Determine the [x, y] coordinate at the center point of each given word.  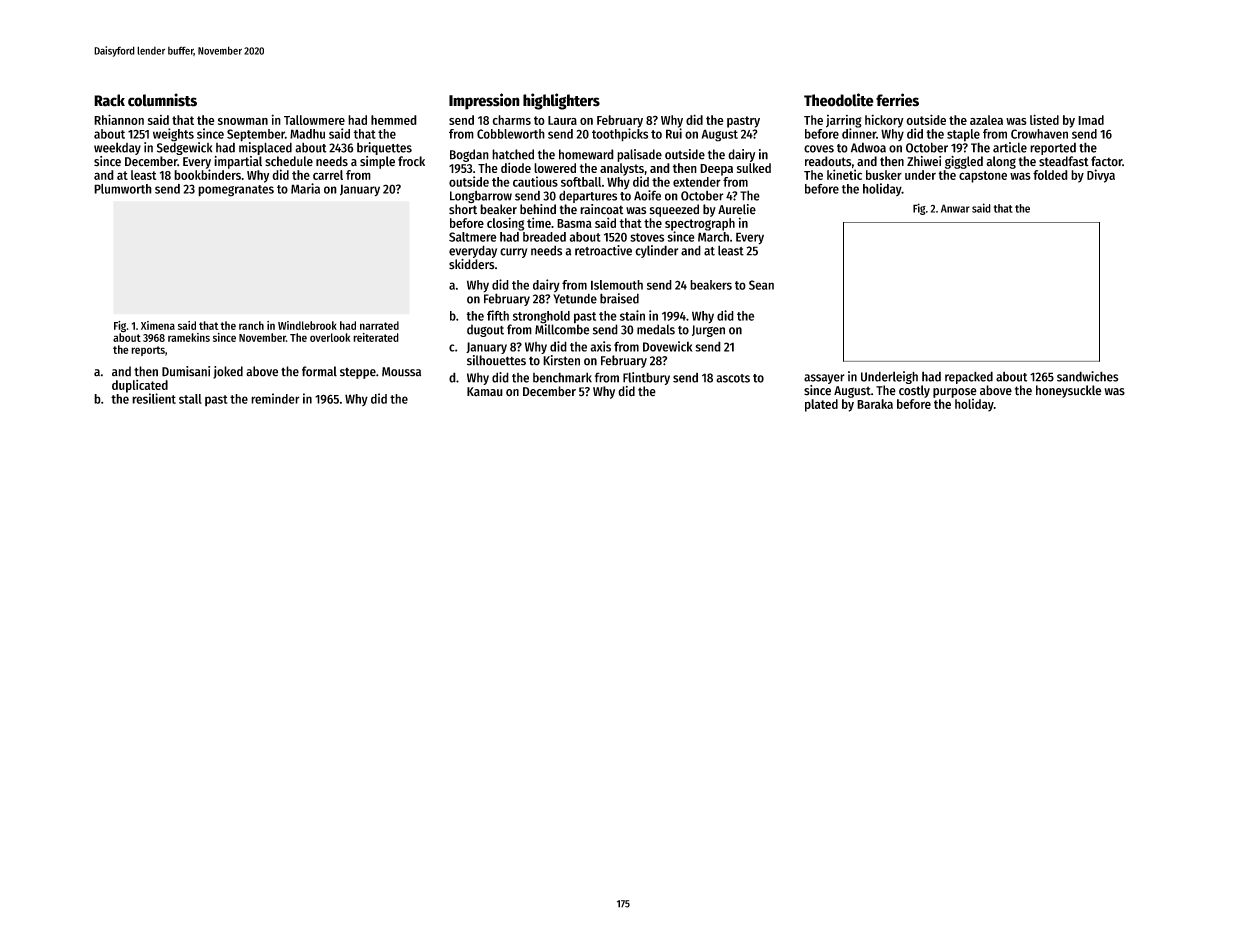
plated [821, 405]
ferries [897, 100]
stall [190, 399]
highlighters [561, 101]
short [463, 209]
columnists [162, 100]
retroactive [603, 250]
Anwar [955, 208]
